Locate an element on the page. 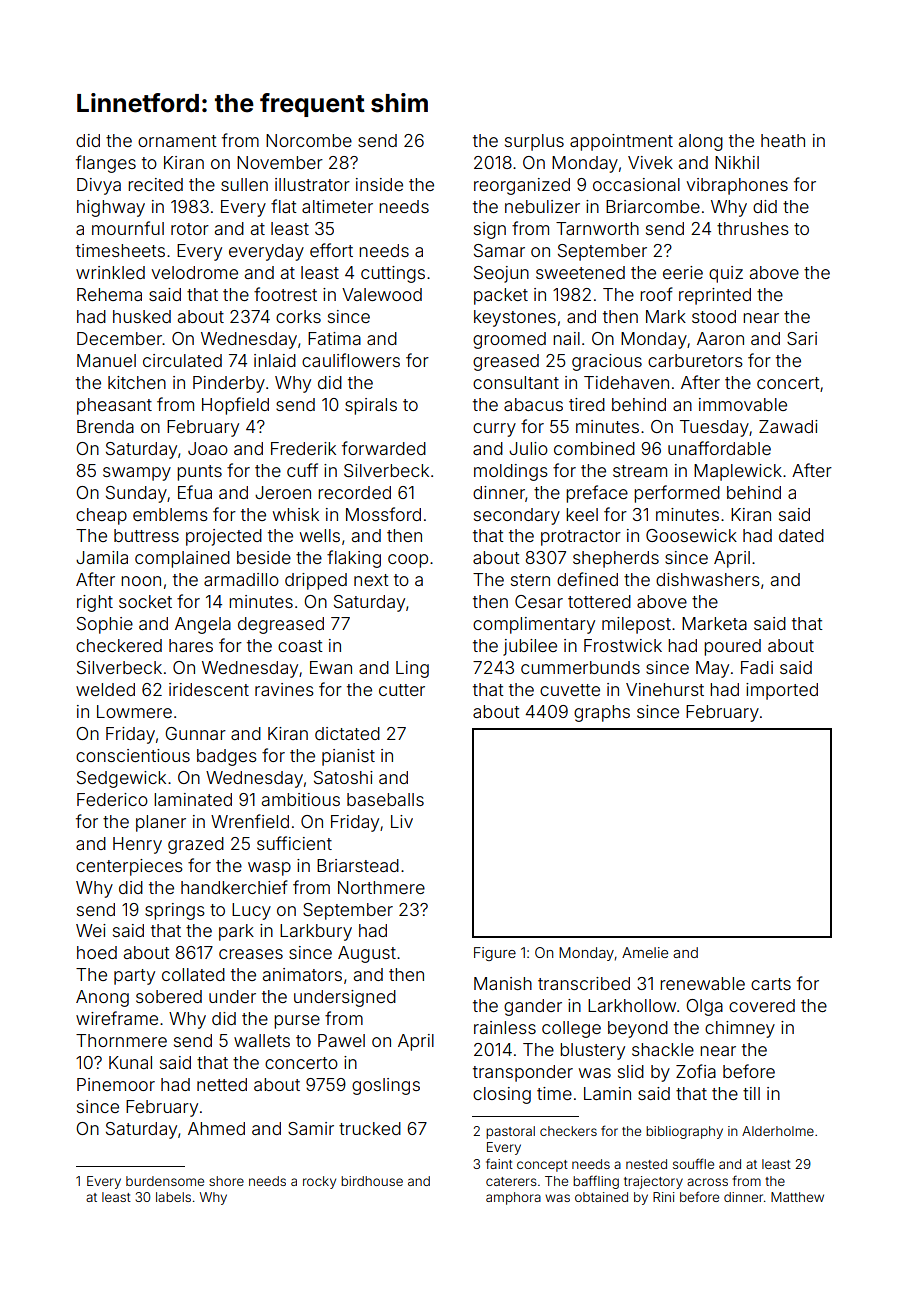 The image size is (908, 1316). hares is located at coordinates (191, 645).
